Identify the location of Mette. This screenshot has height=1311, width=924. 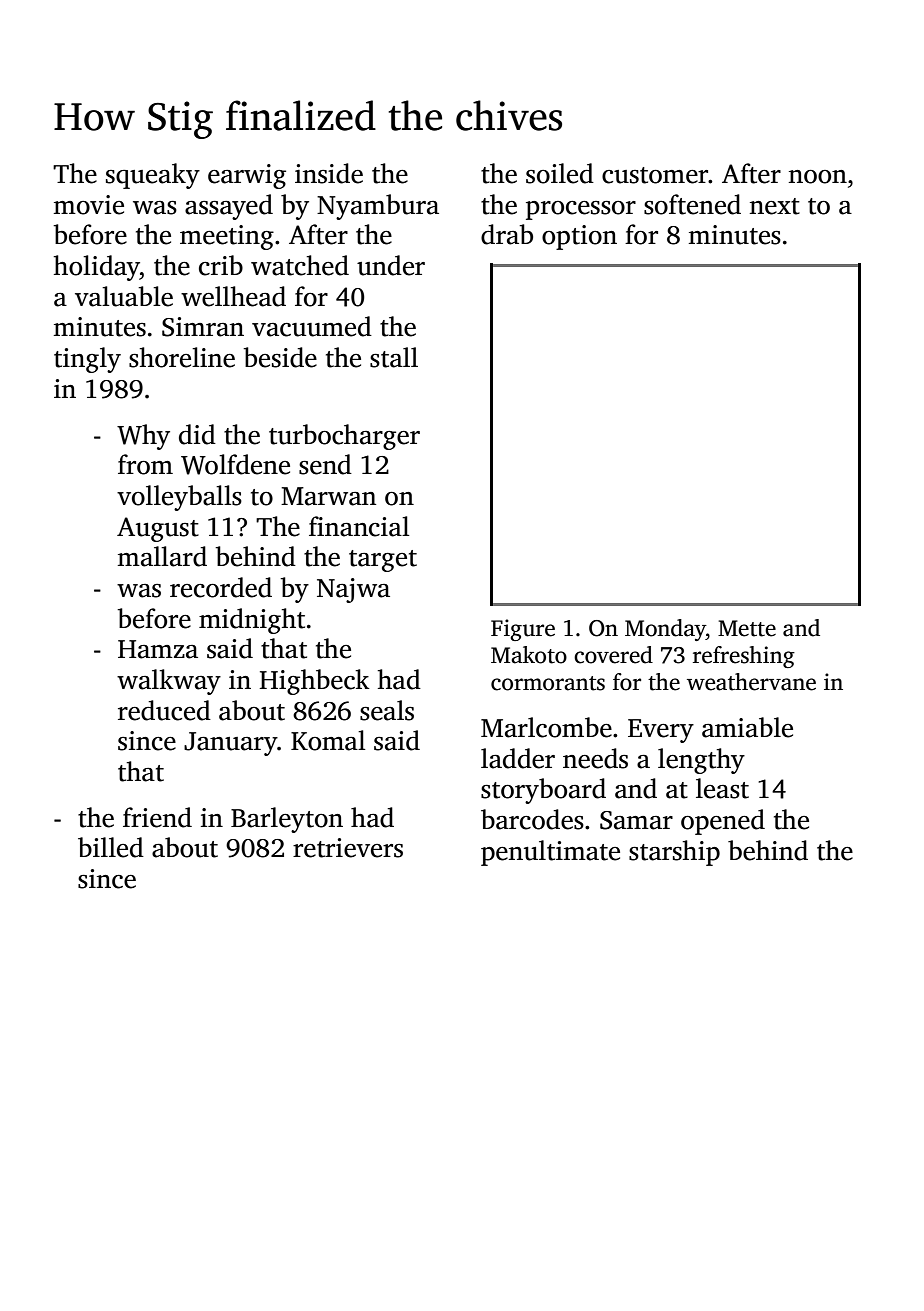
(747, 628).
